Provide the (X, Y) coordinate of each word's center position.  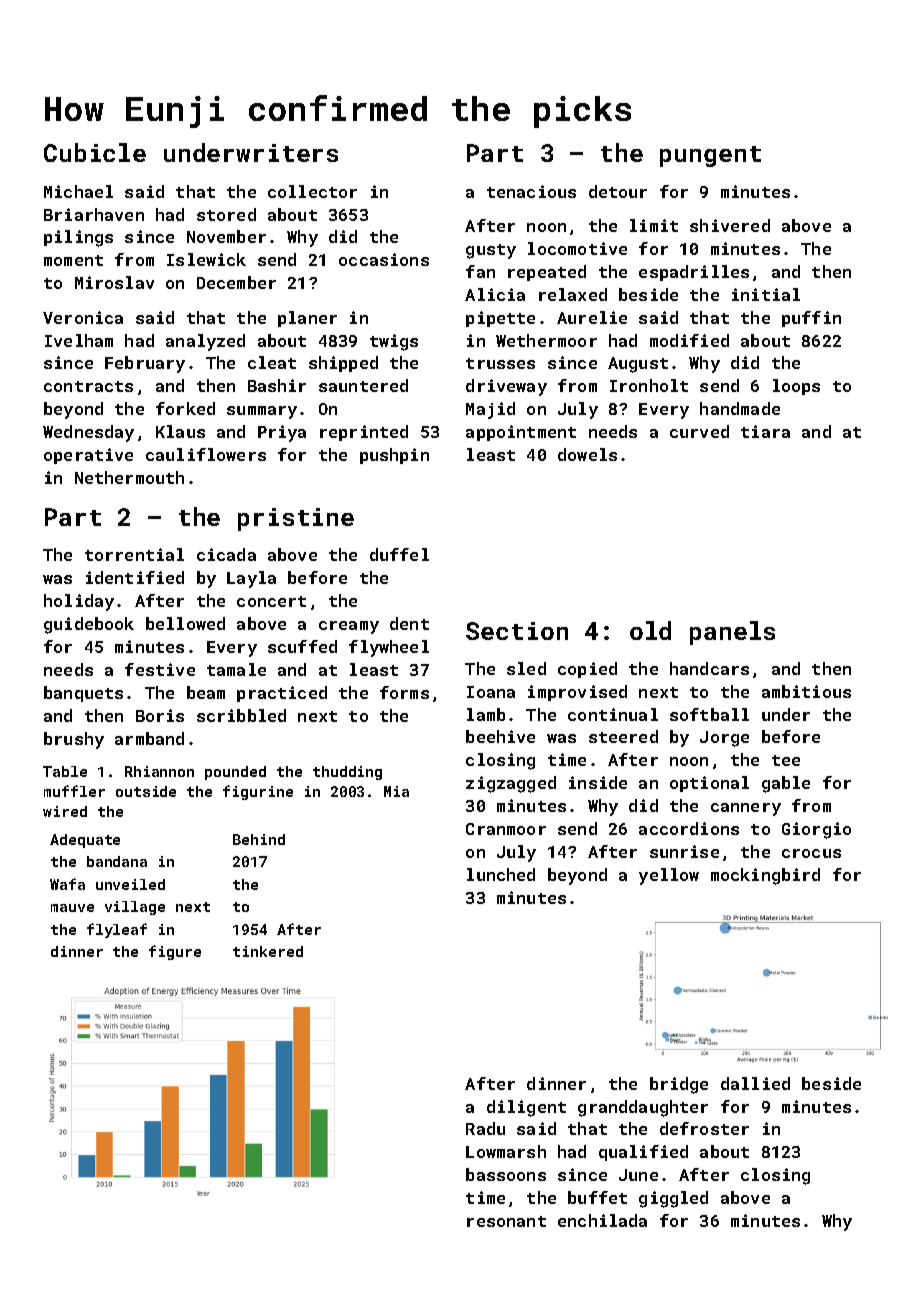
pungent (710, 156)
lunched (501, 874)
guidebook (89, 625)
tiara (765, 431)
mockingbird (765, 876)
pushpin (394, 456)
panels (732, 633)
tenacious (531, 191)
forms (404, 692)
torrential (134, 554)
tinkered (268, 951)
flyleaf (117, 930)
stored (226, 214)
